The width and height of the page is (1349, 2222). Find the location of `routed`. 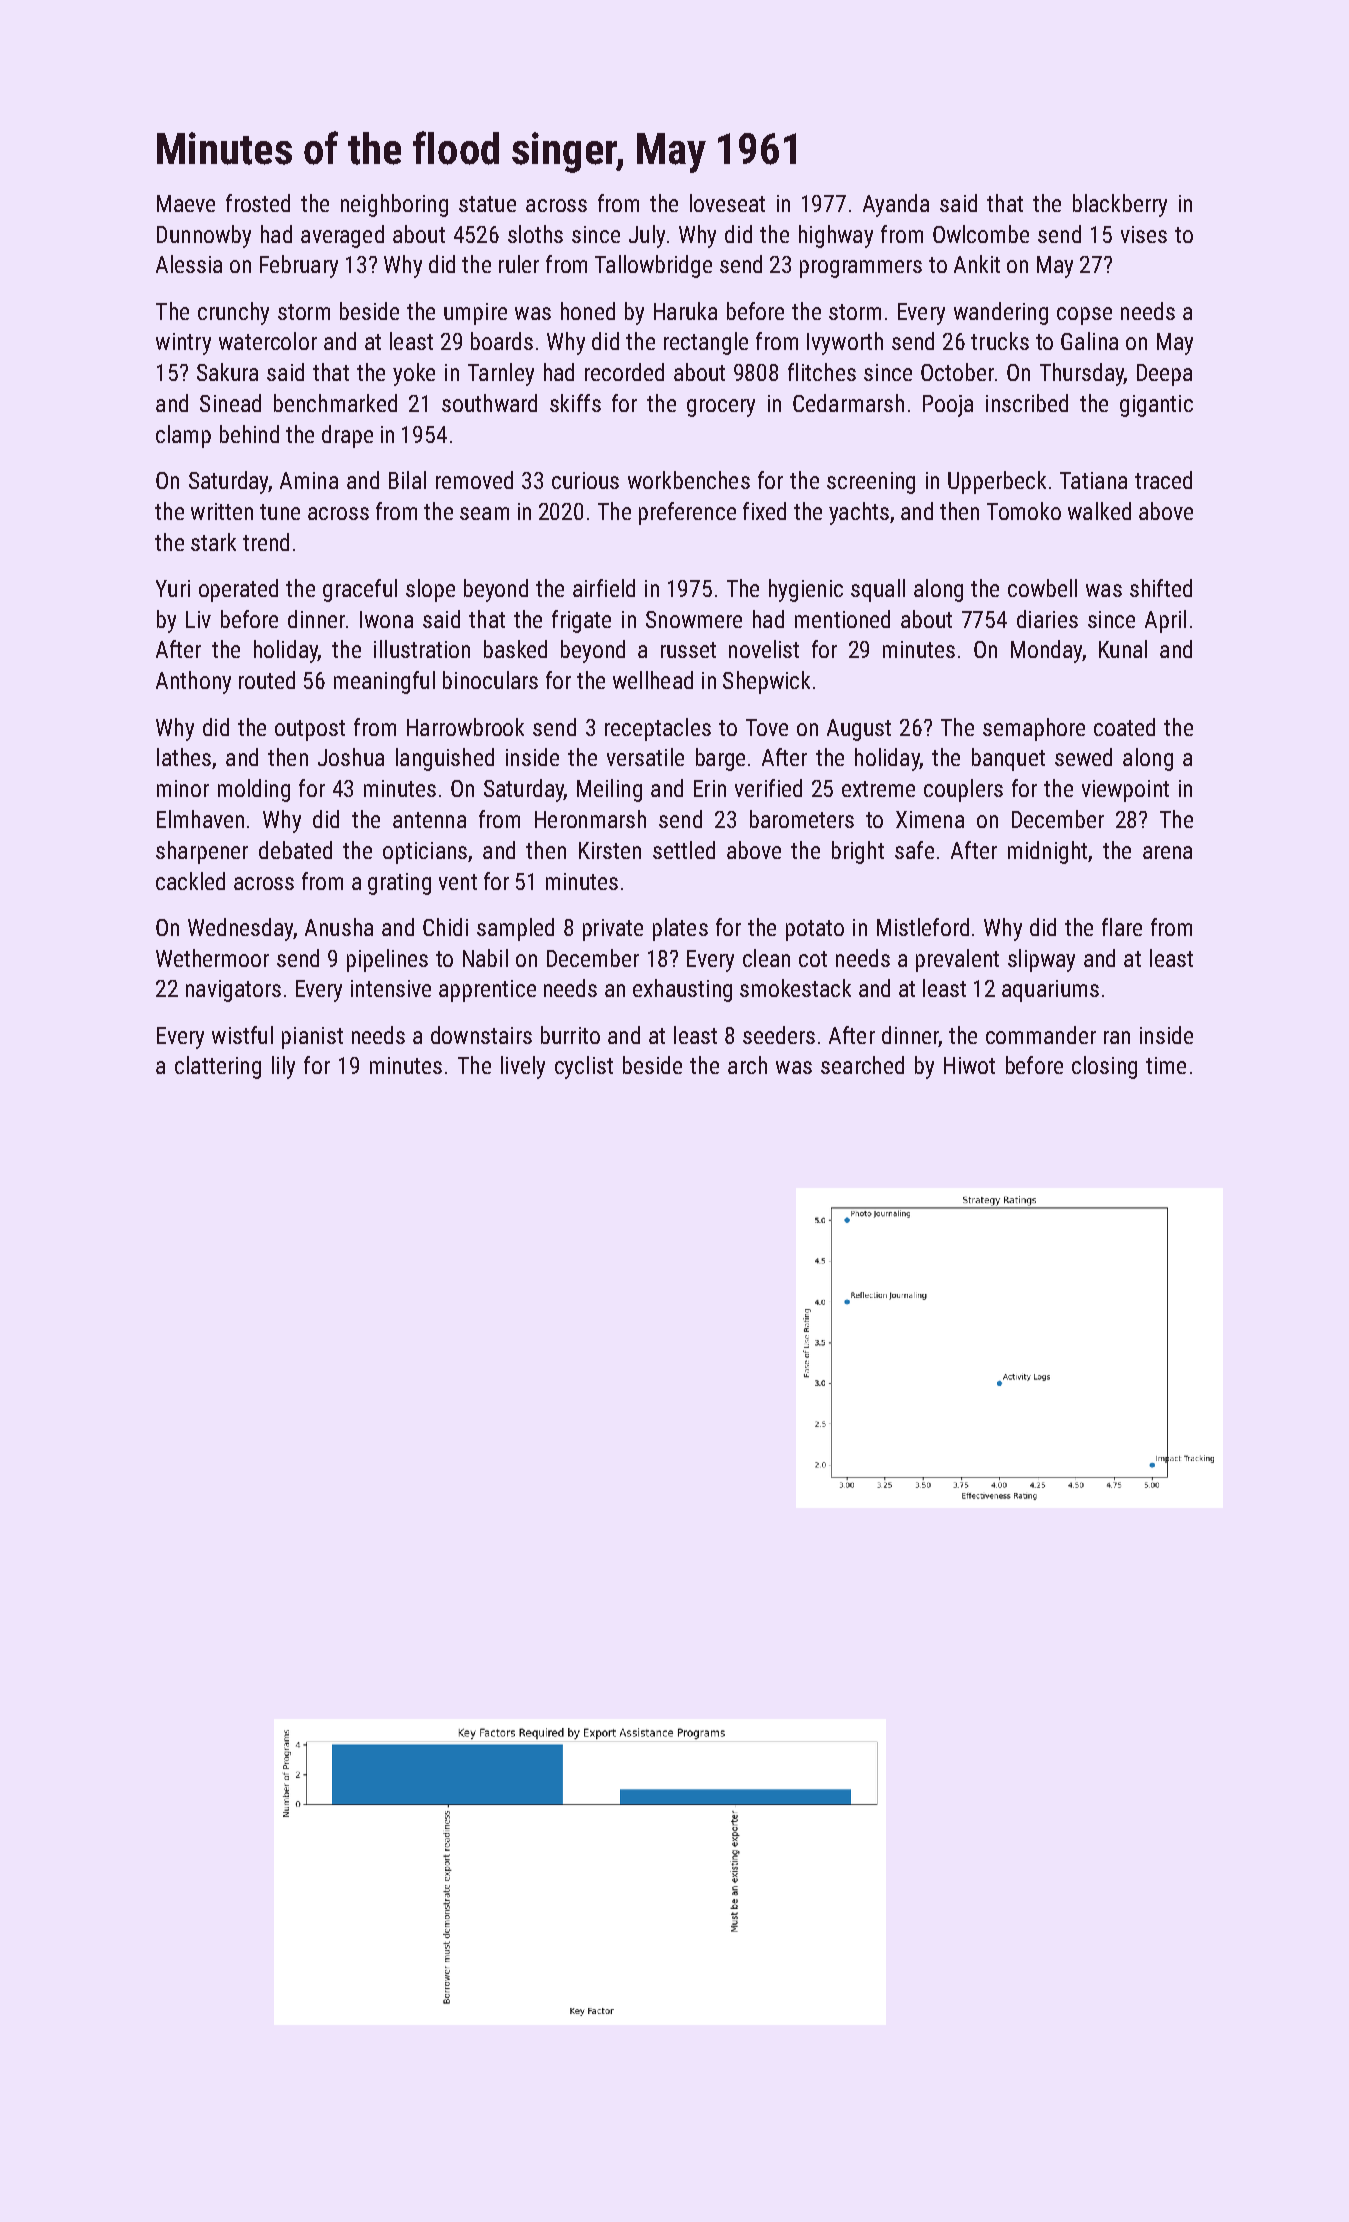

routed is located at coordinates (267, 680).
